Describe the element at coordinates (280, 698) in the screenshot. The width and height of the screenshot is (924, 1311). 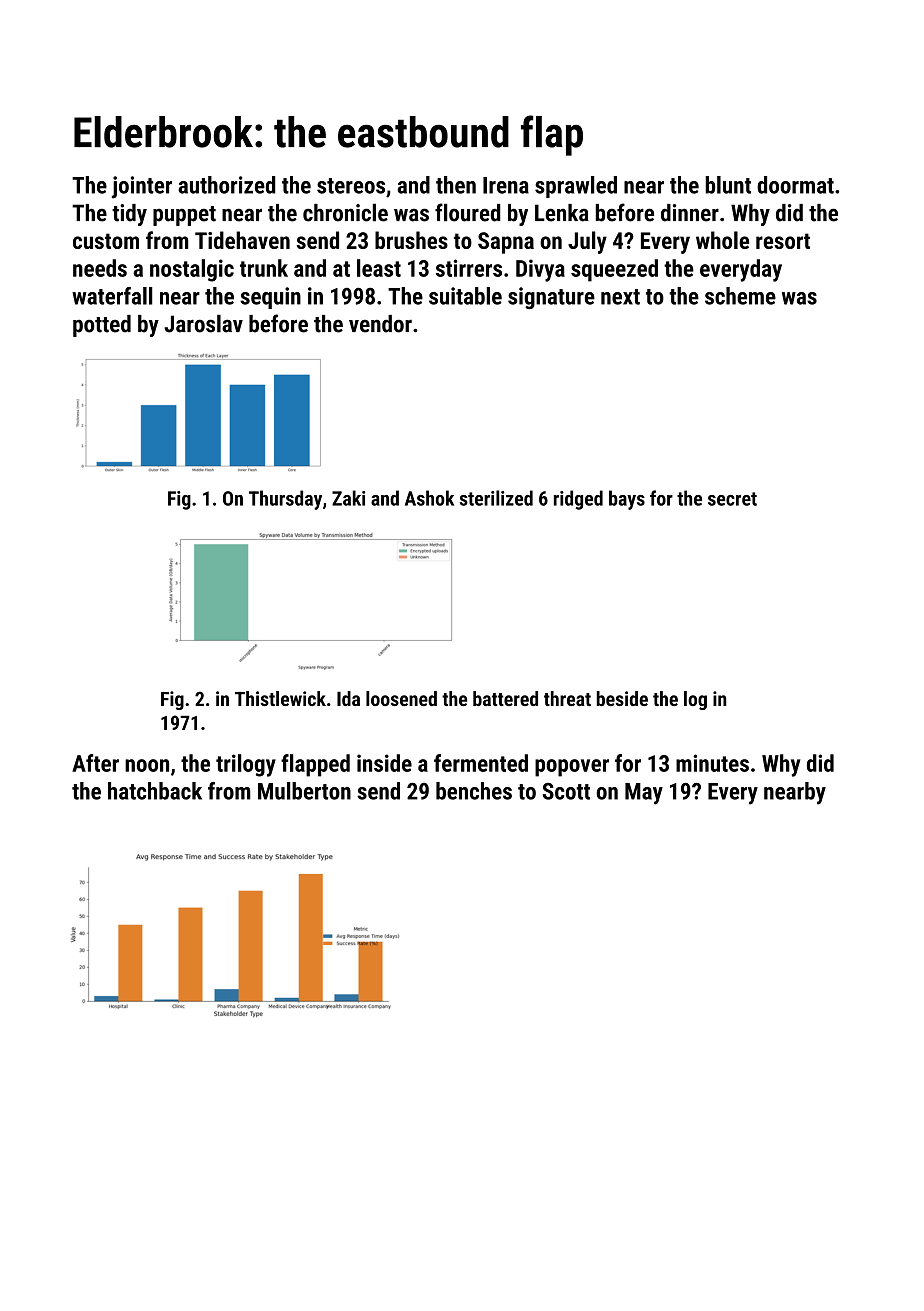
I see `Thistlewick` at that location.
